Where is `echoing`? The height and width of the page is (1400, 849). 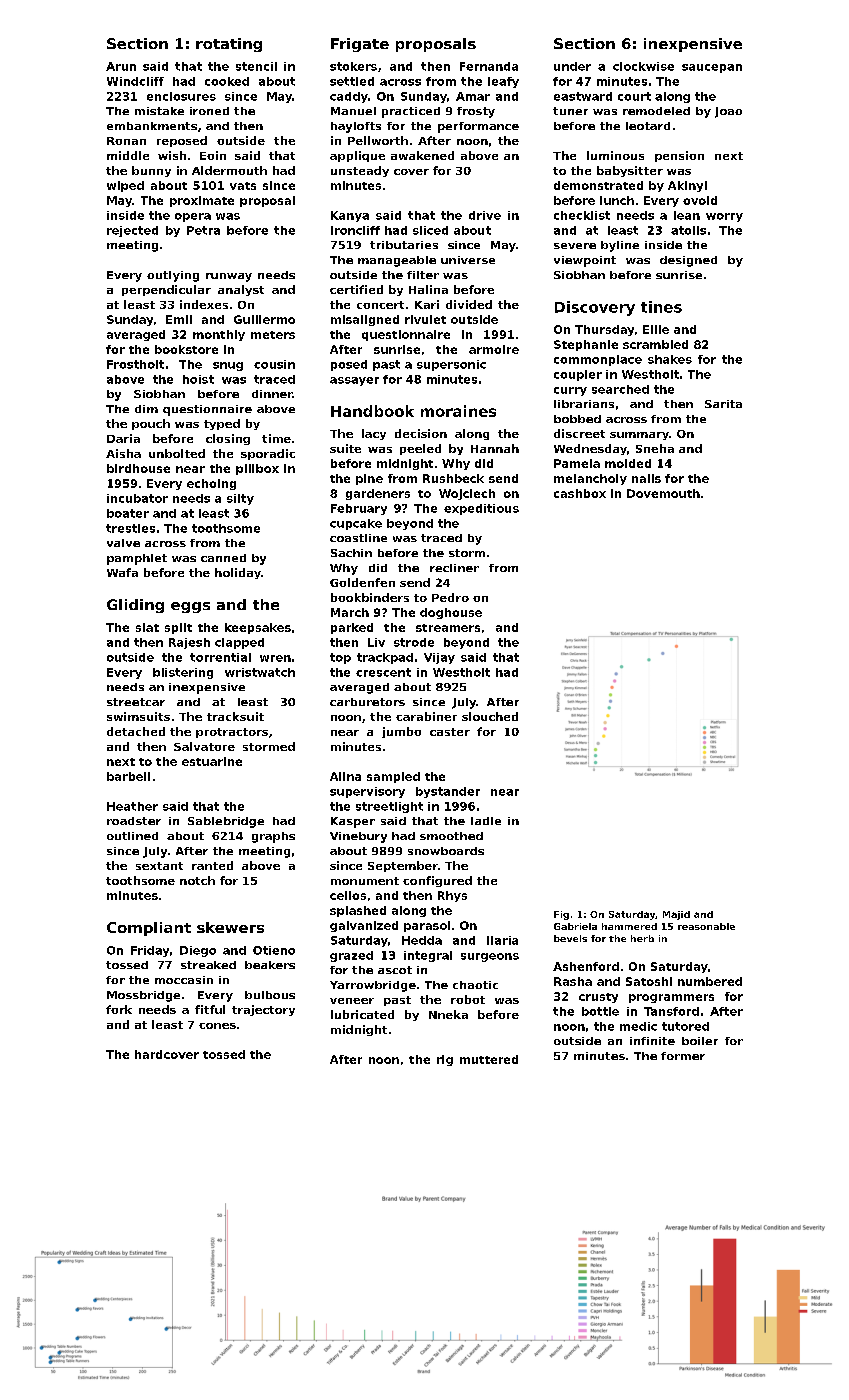
echoing is located at coordinates (211, 484).
